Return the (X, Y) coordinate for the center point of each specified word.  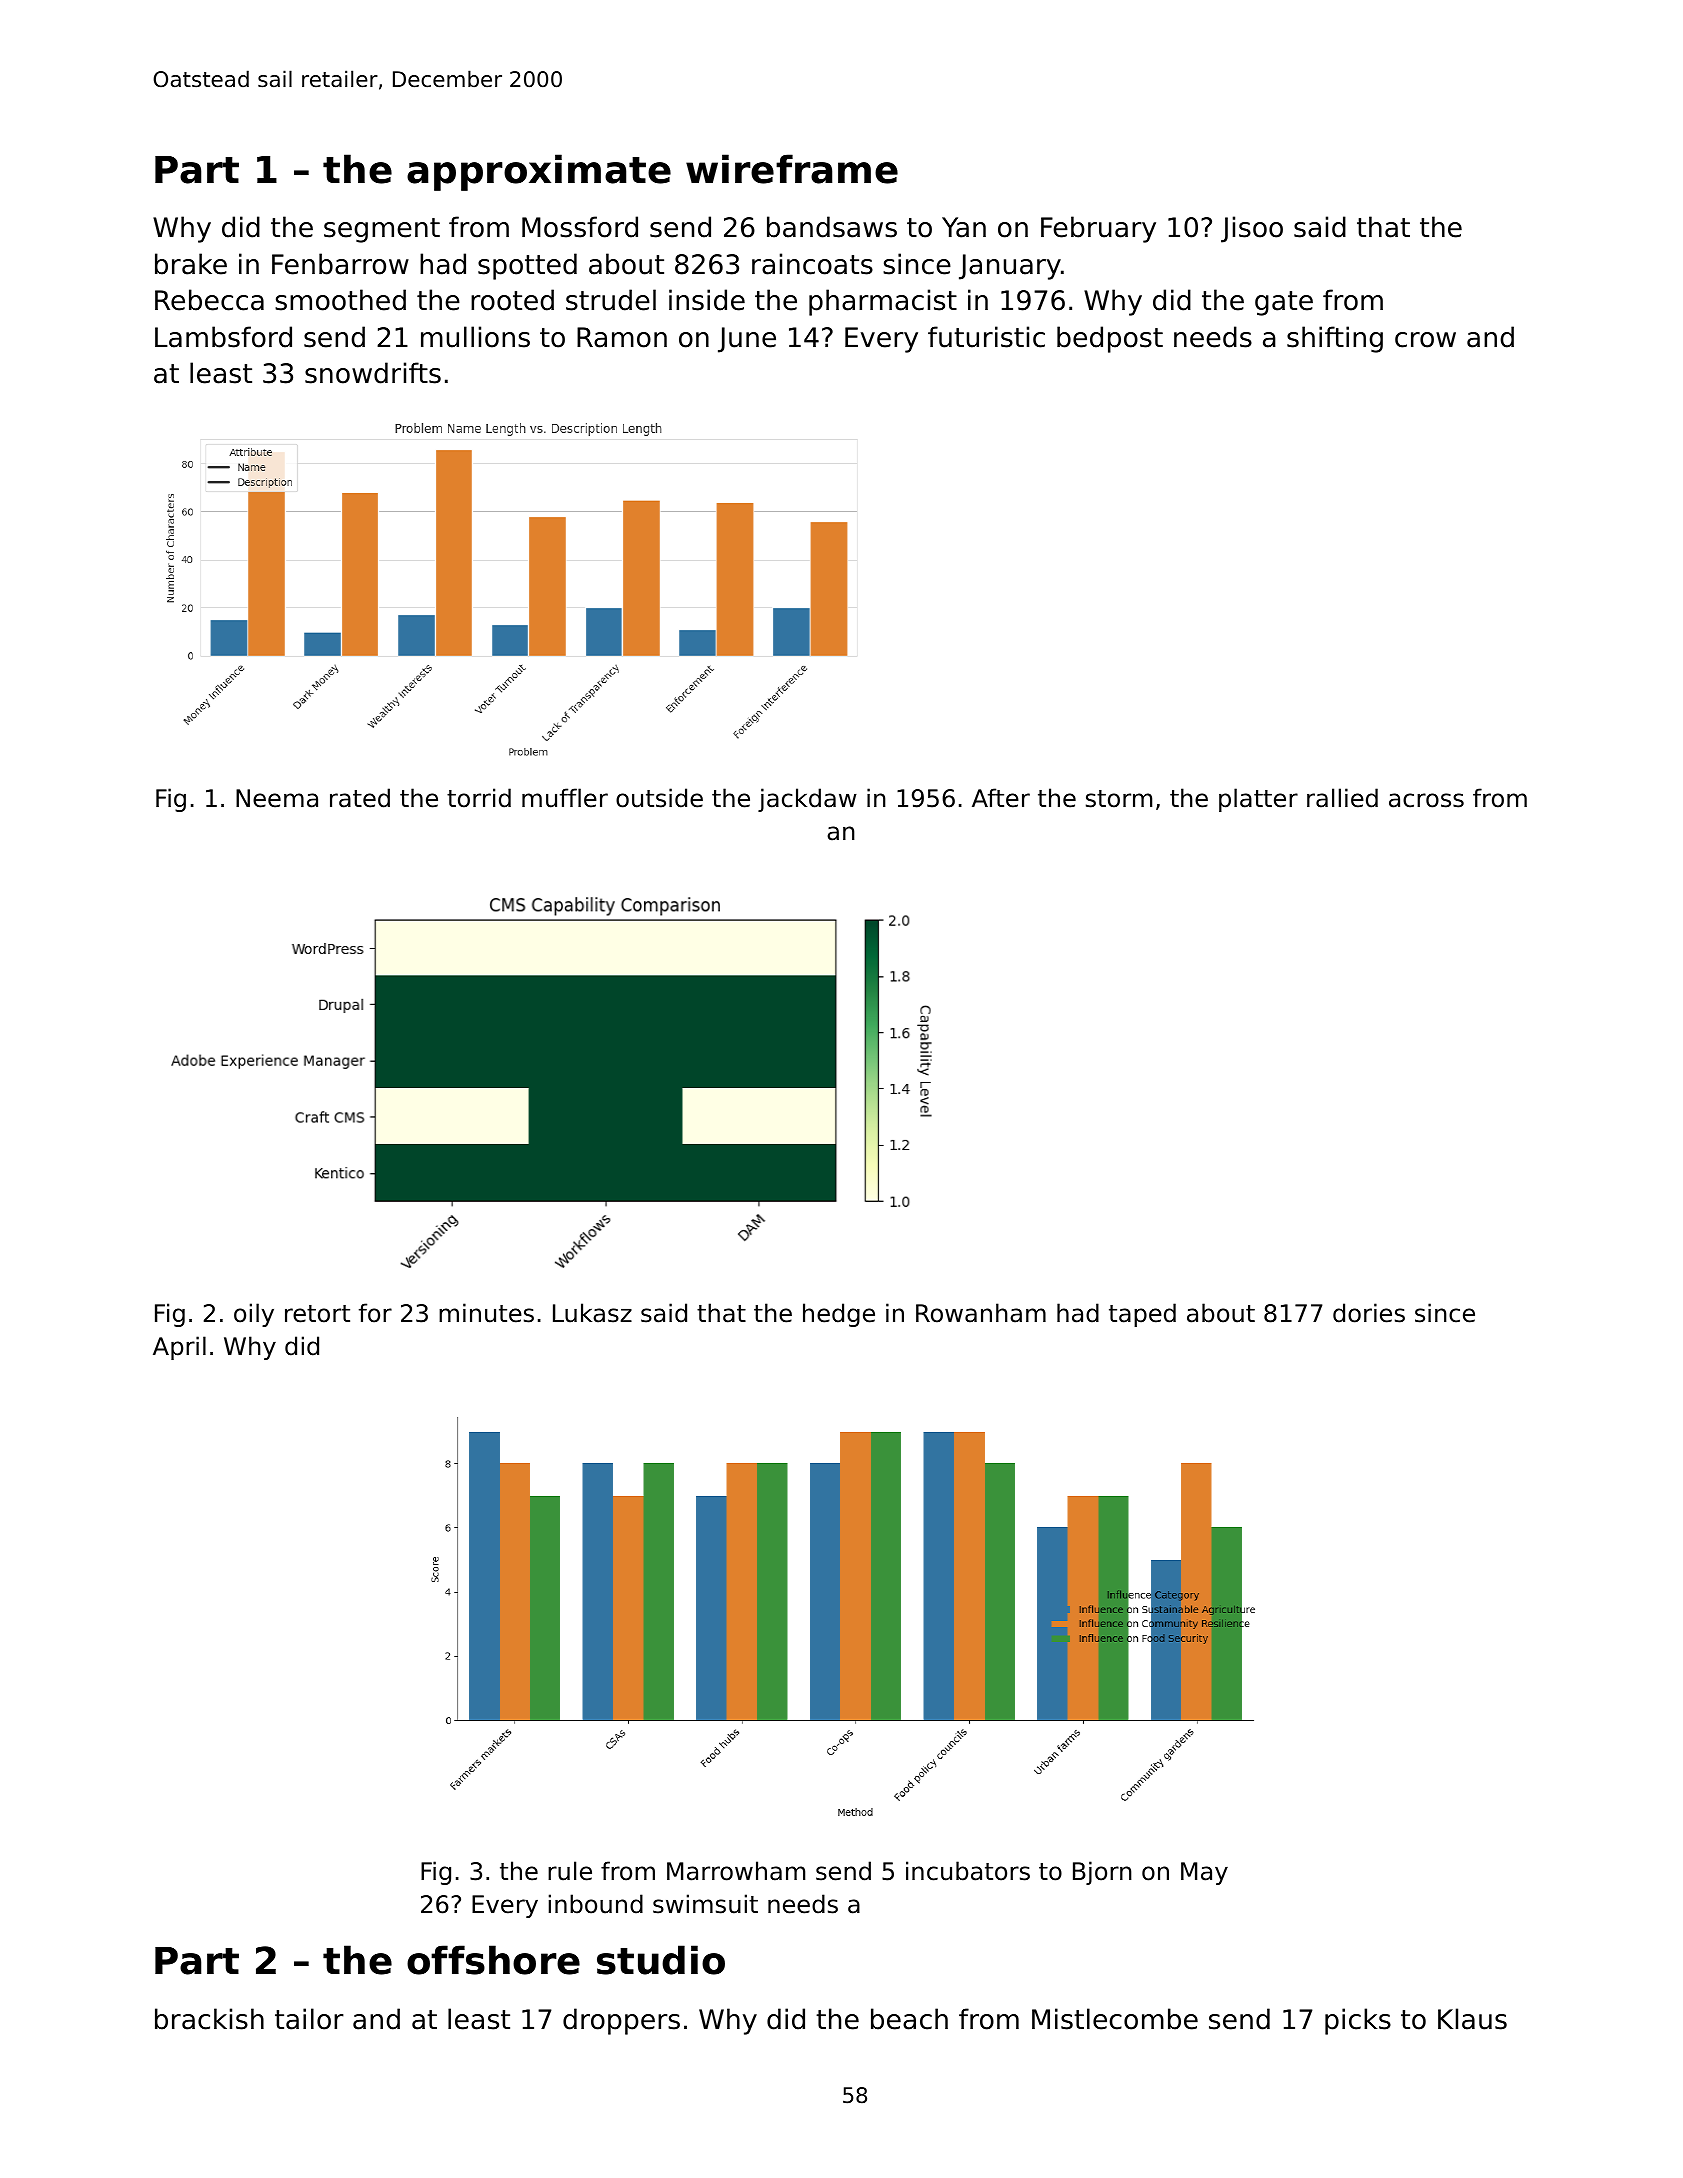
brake (191, 264)
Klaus (1472, 2019)
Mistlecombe (1115, 2019)
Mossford (580, 227)
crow (1425, 340)
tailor (309, 2019)
